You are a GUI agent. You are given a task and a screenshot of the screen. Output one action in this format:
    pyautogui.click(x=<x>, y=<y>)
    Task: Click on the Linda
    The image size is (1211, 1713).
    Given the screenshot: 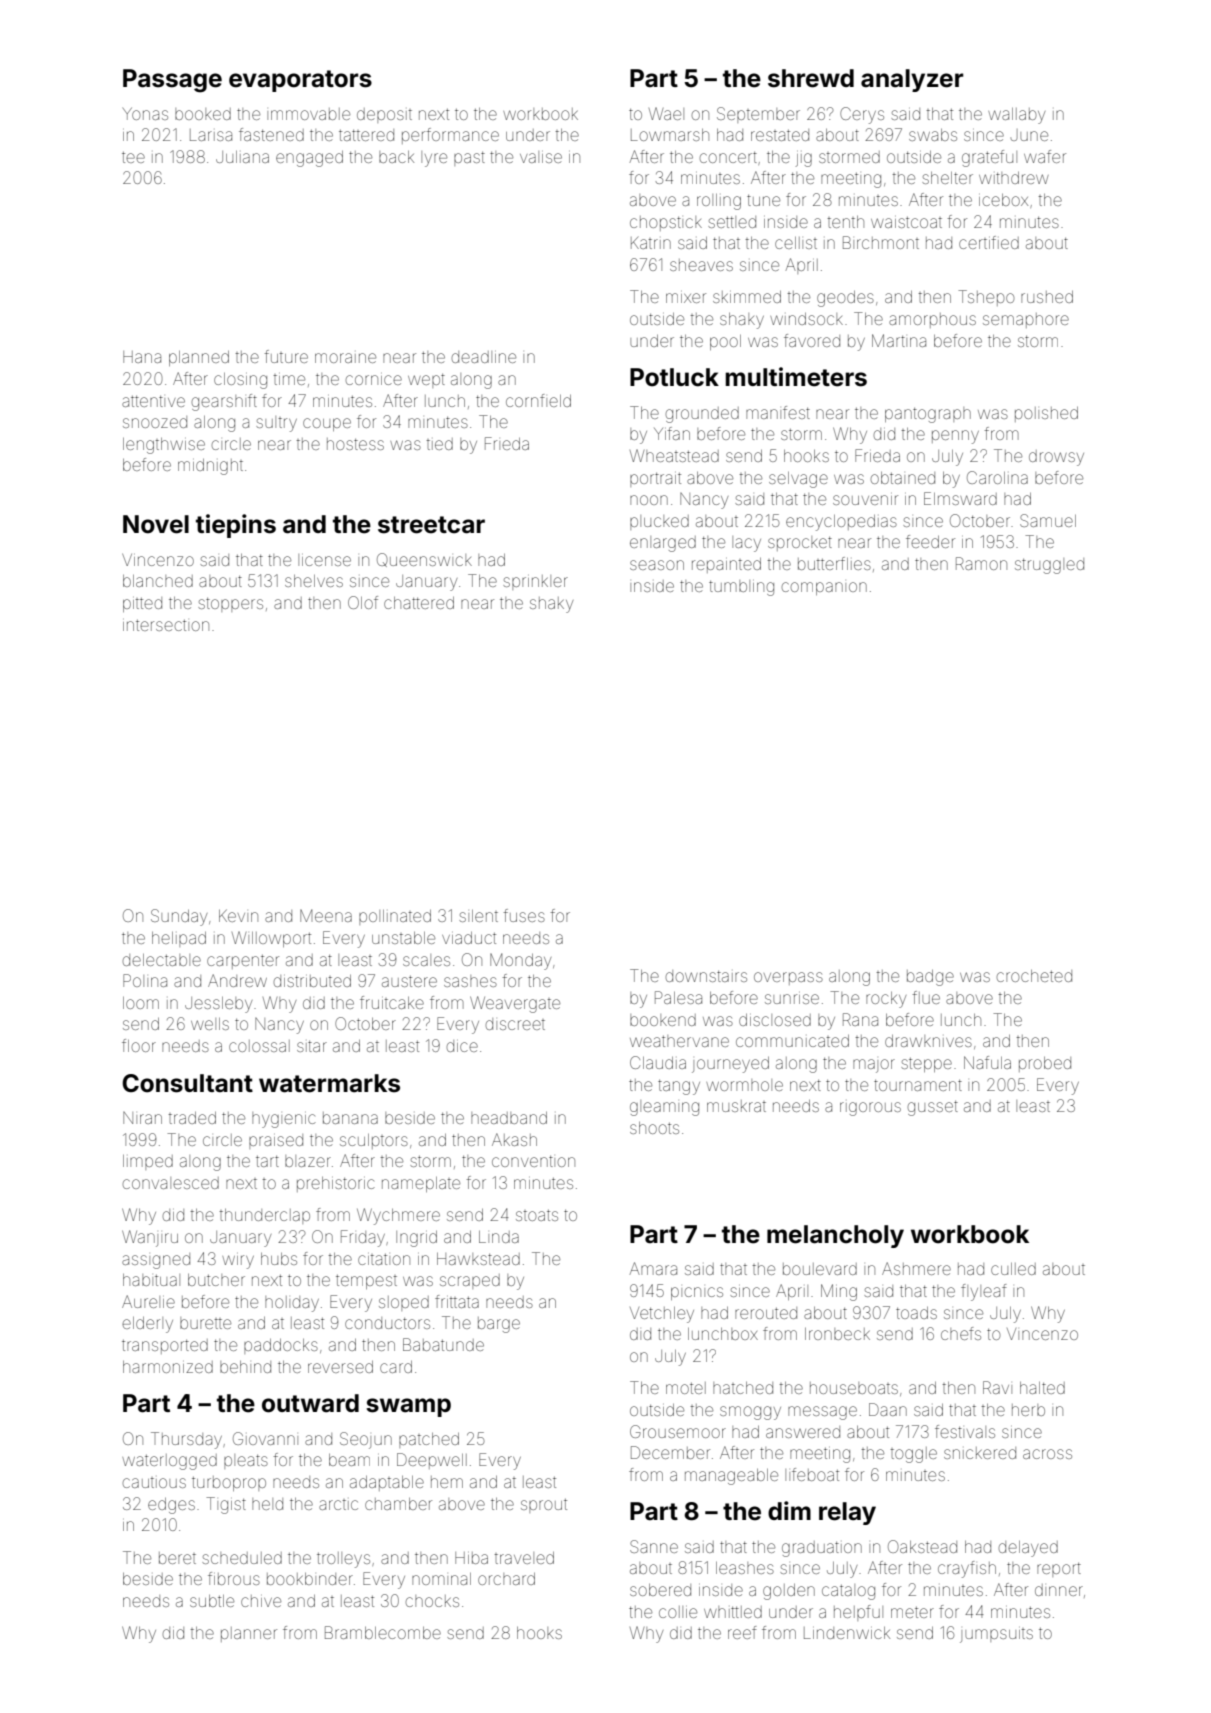 What is the action you would take?
    pyautogui.click(x=499, y=1237)
